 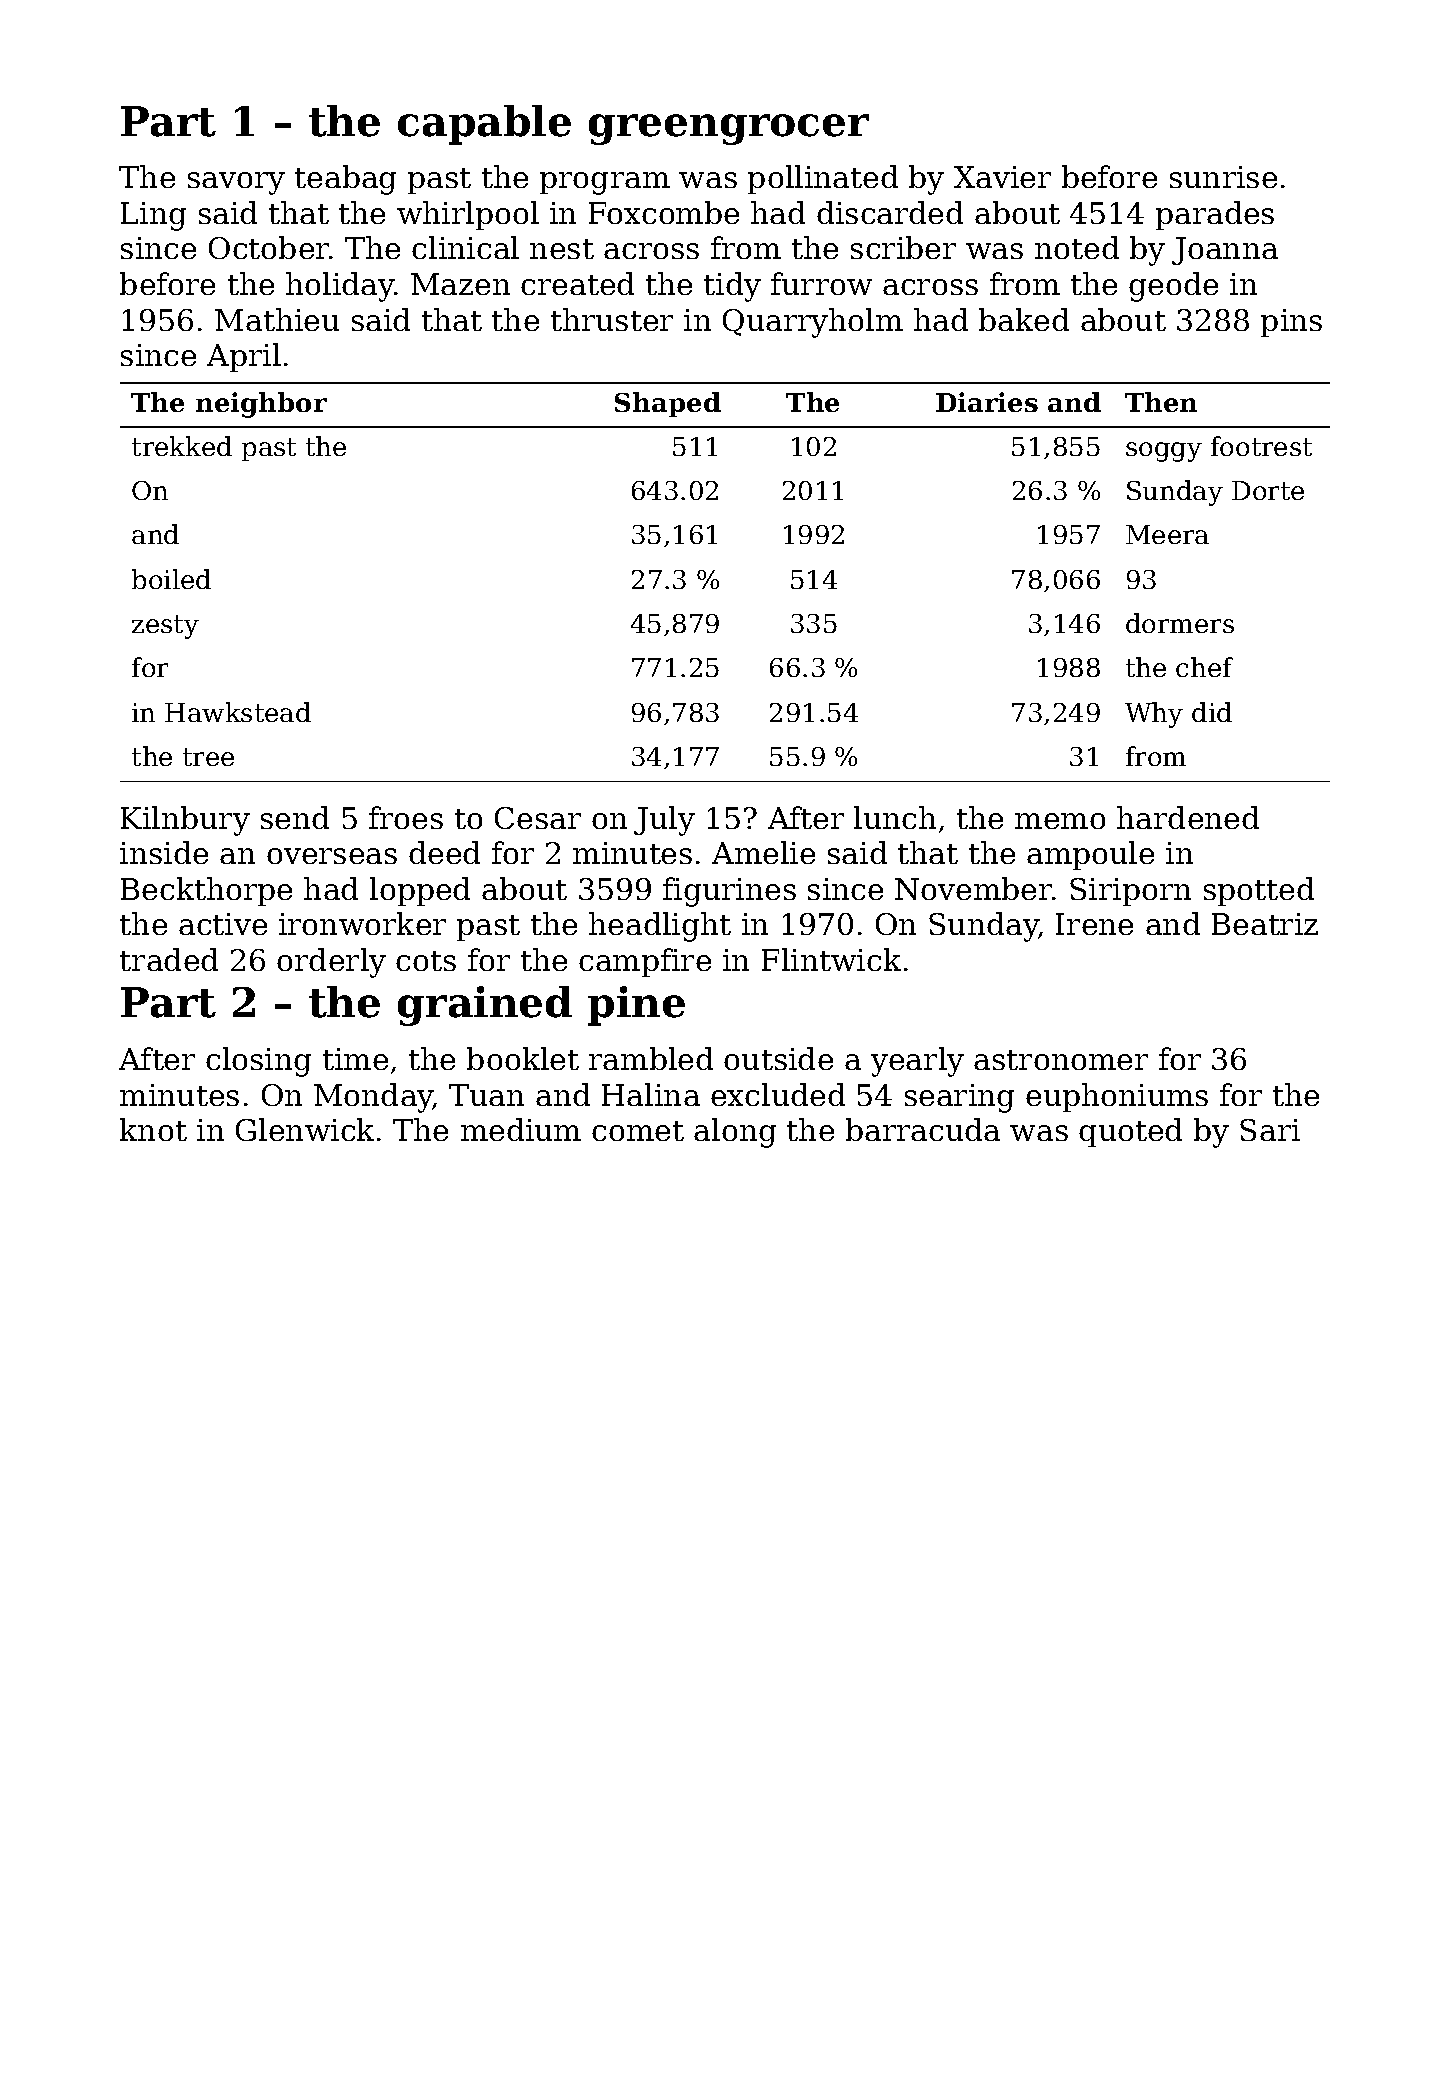 What do you see at coordinates (729, 129) in the page?
I see `greengrocer` at bounding box center [729, 129].
